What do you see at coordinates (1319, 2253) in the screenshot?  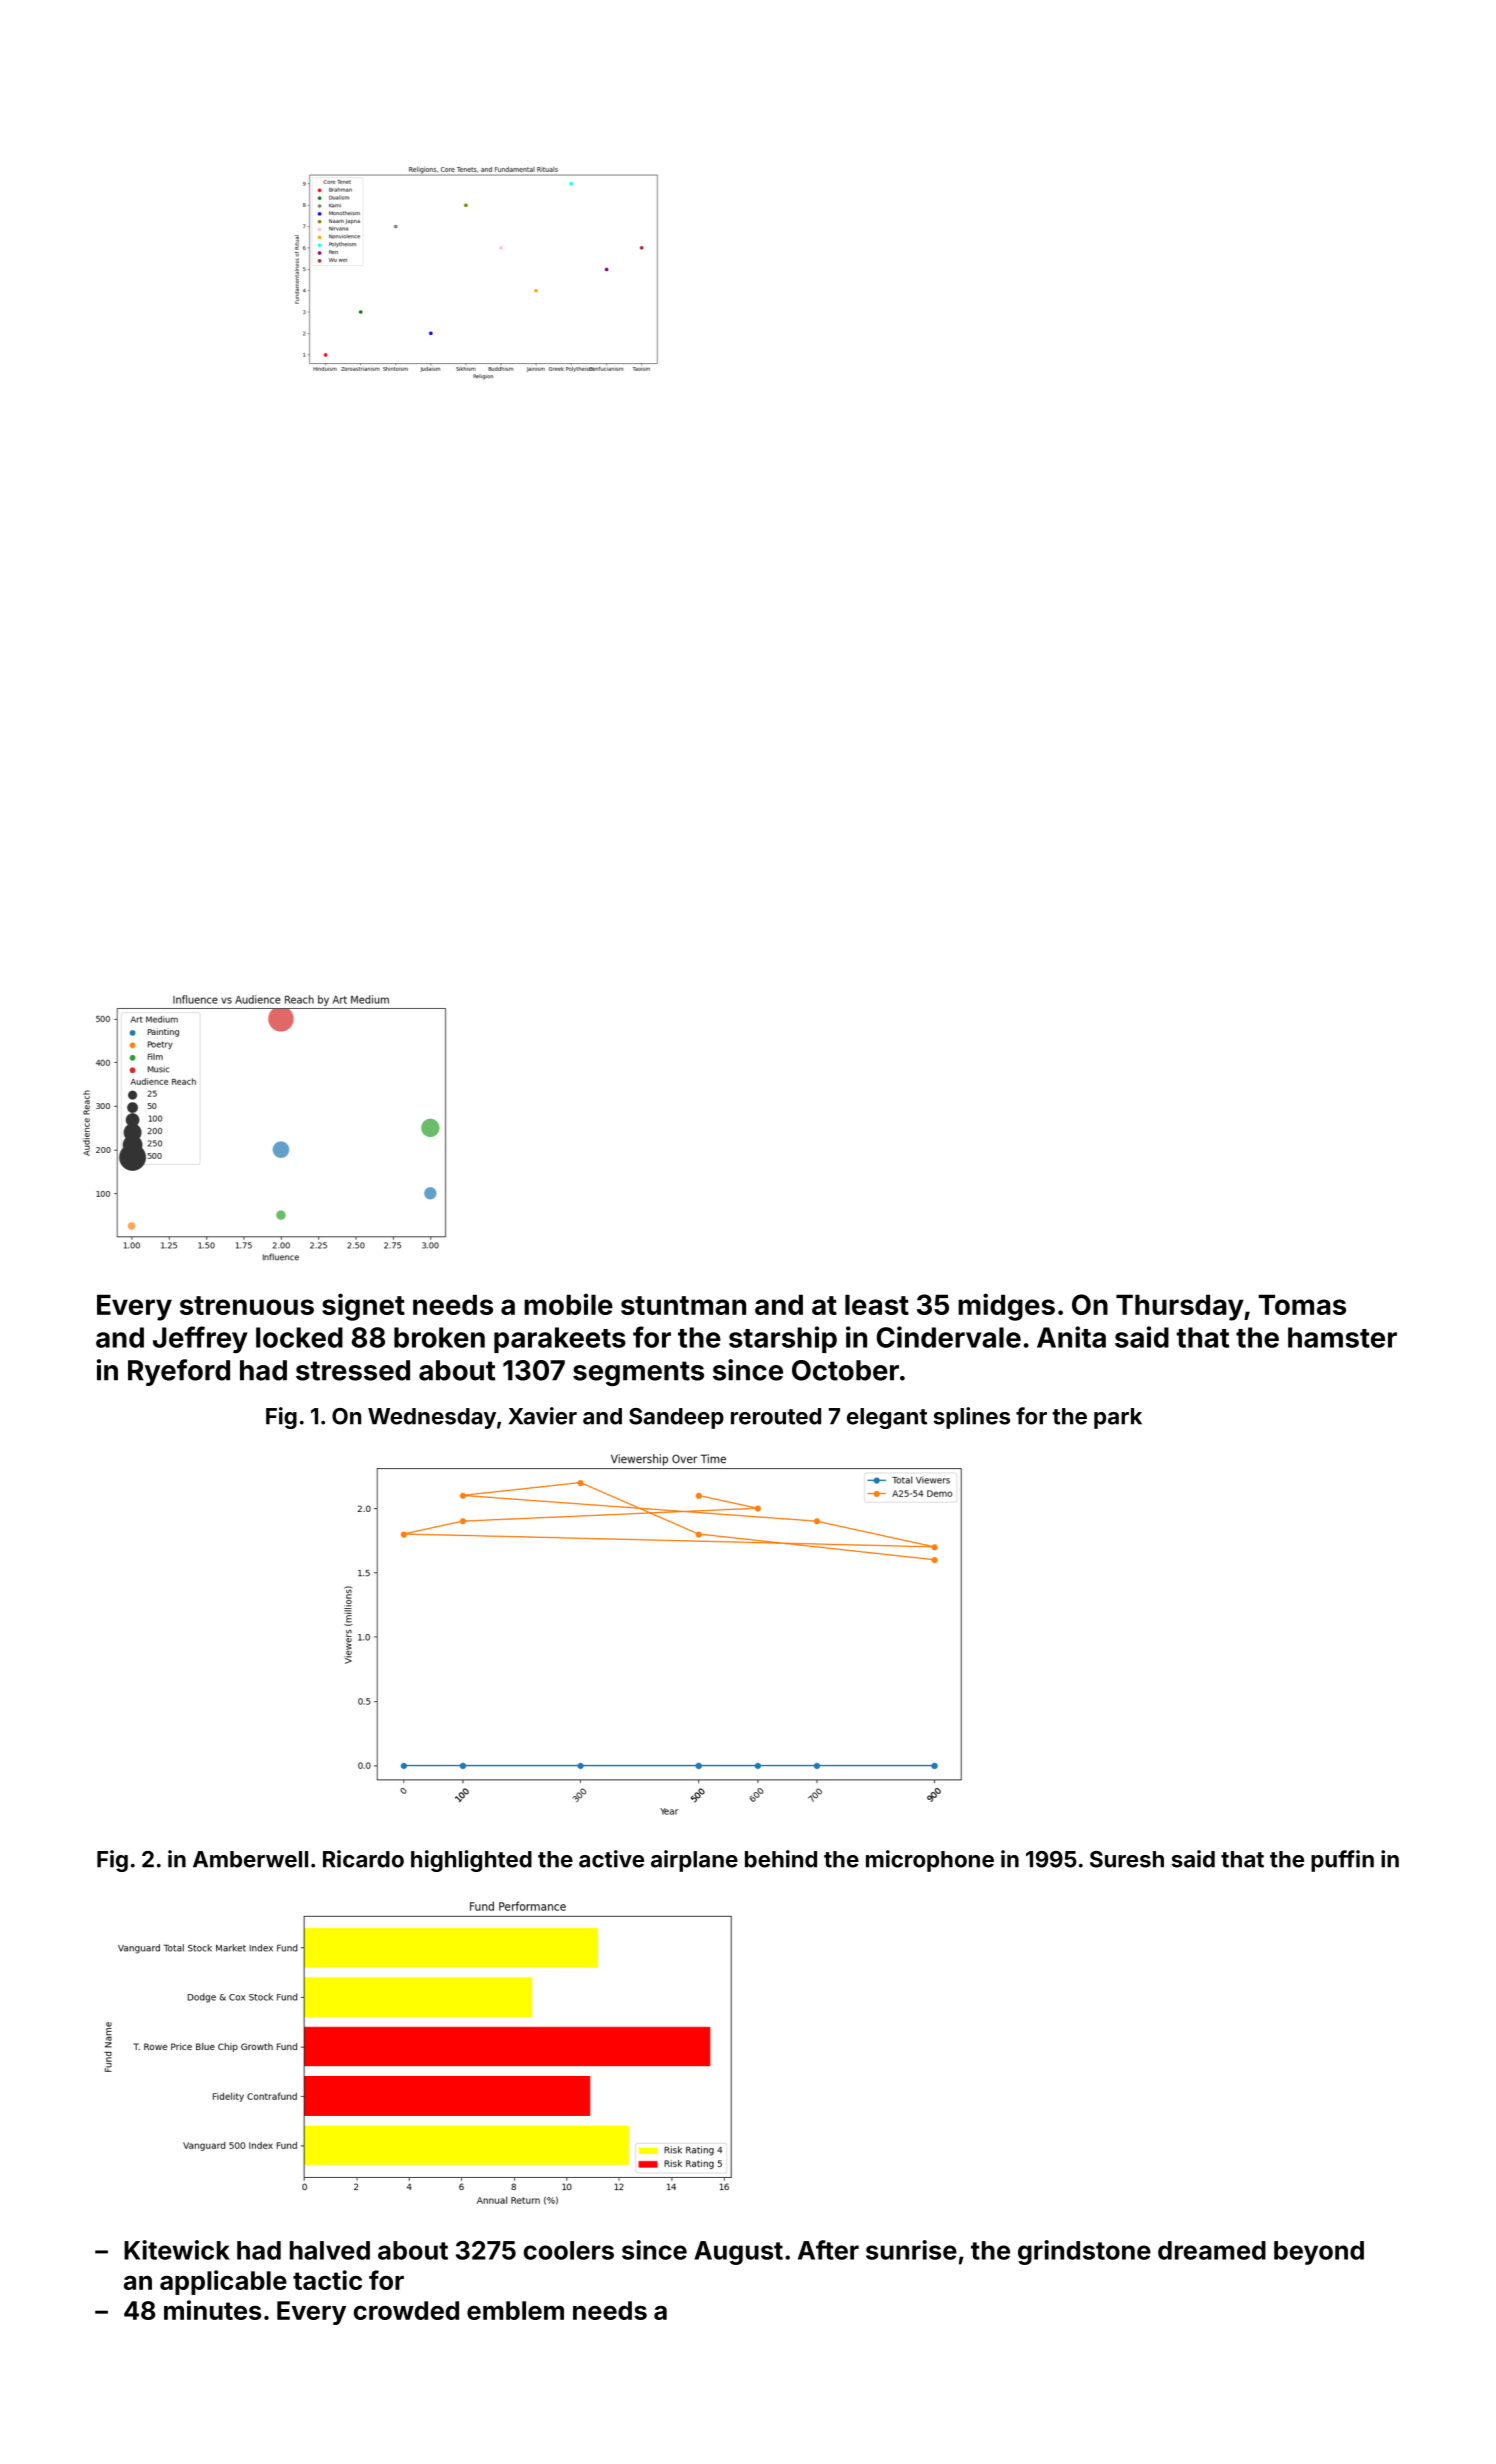 I see `beyond` at bounding box center [1319, 2253].
